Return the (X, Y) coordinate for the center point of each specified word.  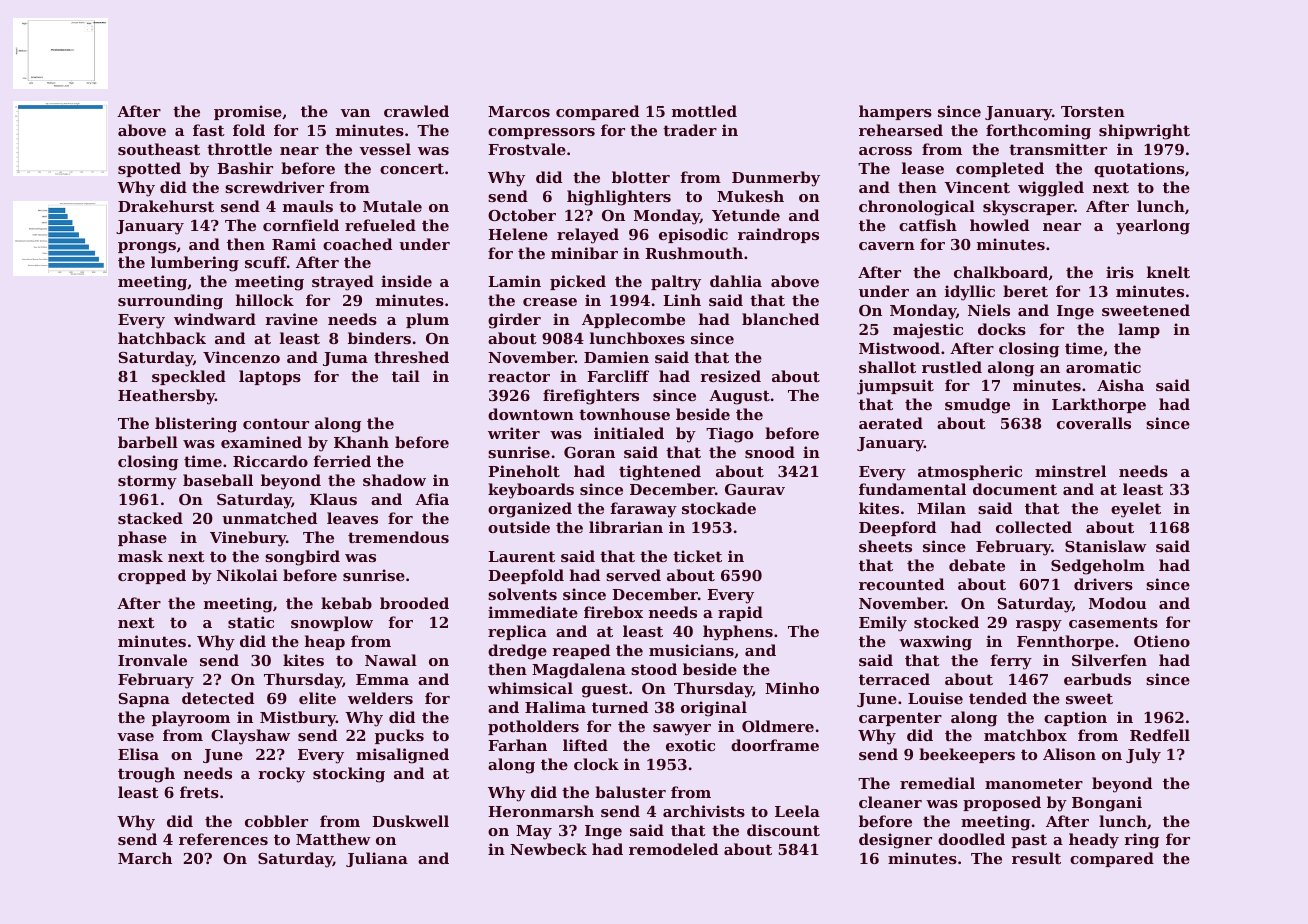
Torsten (1093, 111)
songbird (302, 558)
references (223, 839)
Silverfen (1109, 660)
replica (517, 632)
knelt (1168, 272)
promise (248, 112)
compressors (541, 133)
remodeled (673, 849)
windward (215, 319)
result (1036, 858)
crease (550, 302)
